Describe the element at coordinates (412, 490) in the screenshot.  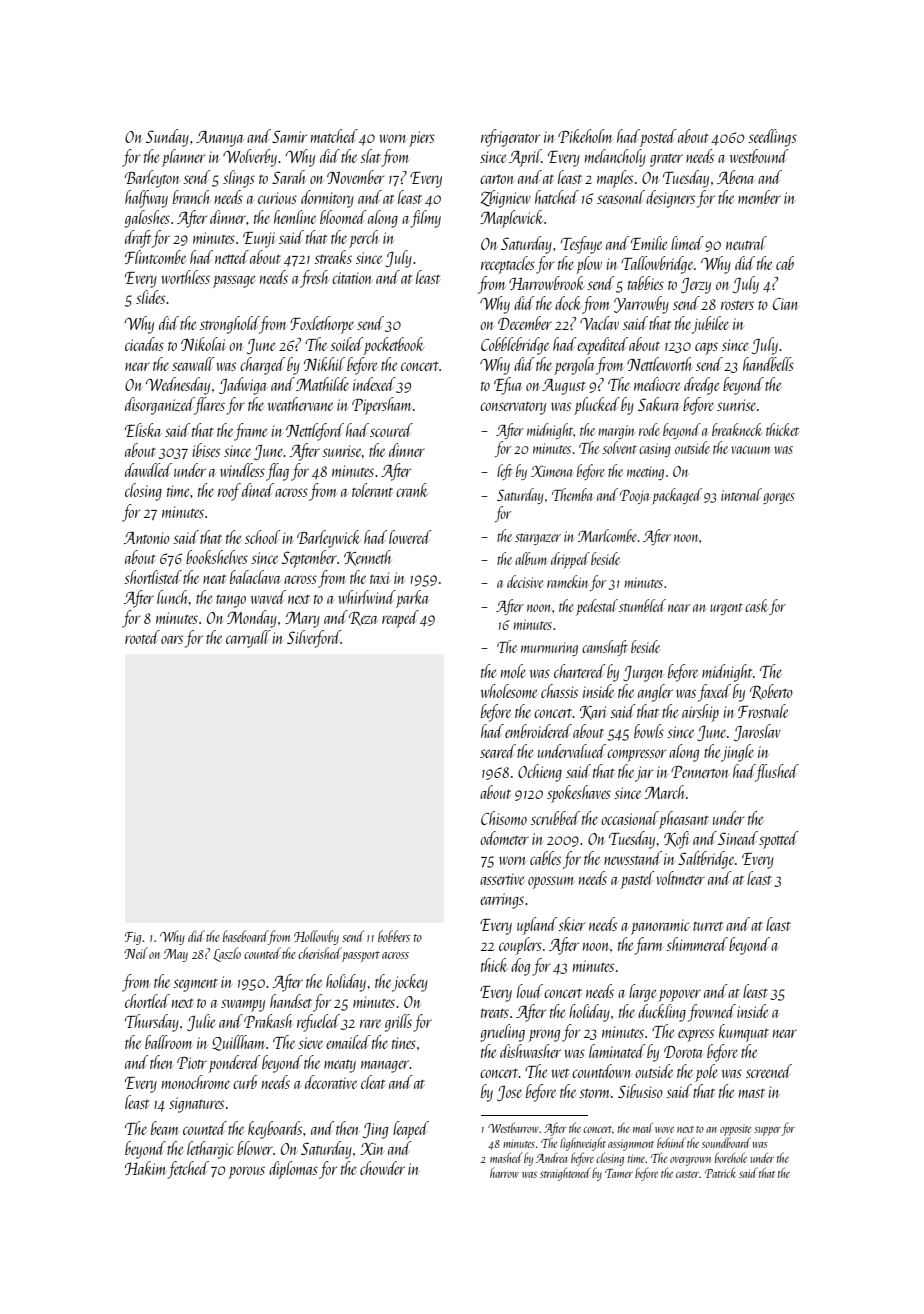
I see `crank` at that location.
